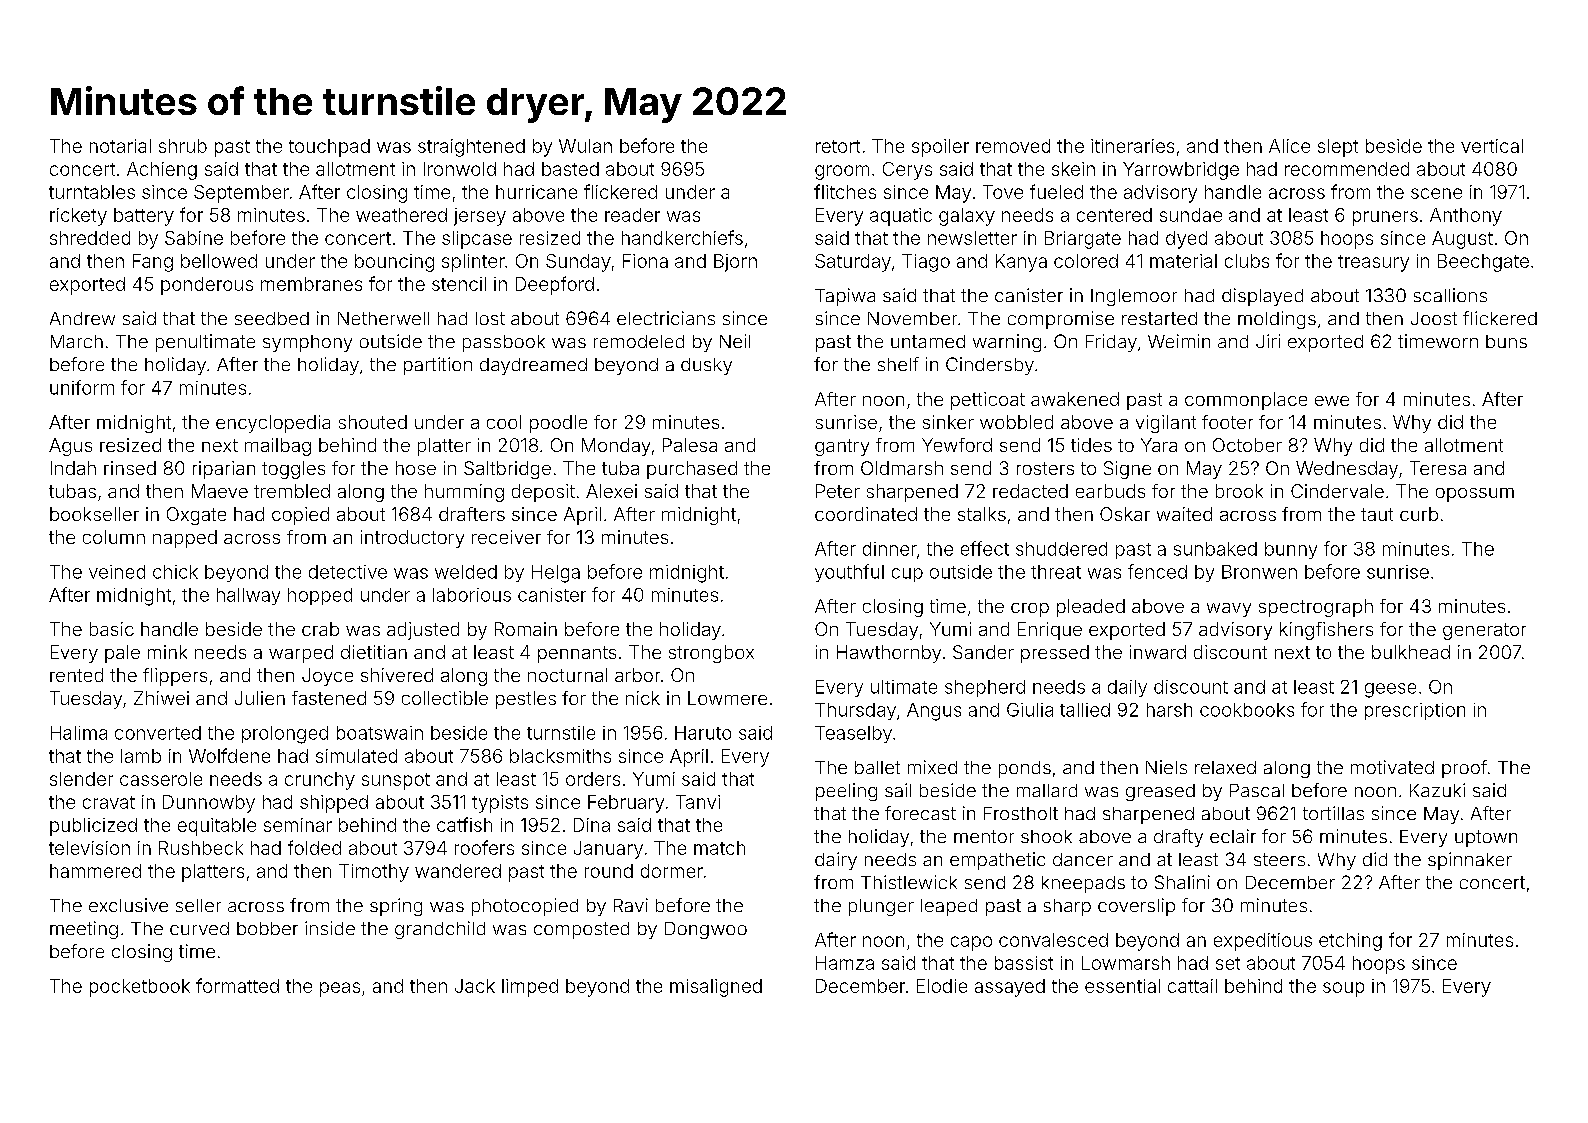 The width and height of the screenshot is (1588, 1123). What do you see at coordinates (1127, 470) in the screenshot?
I see `Signe` at bounding box center [1127, 470].
